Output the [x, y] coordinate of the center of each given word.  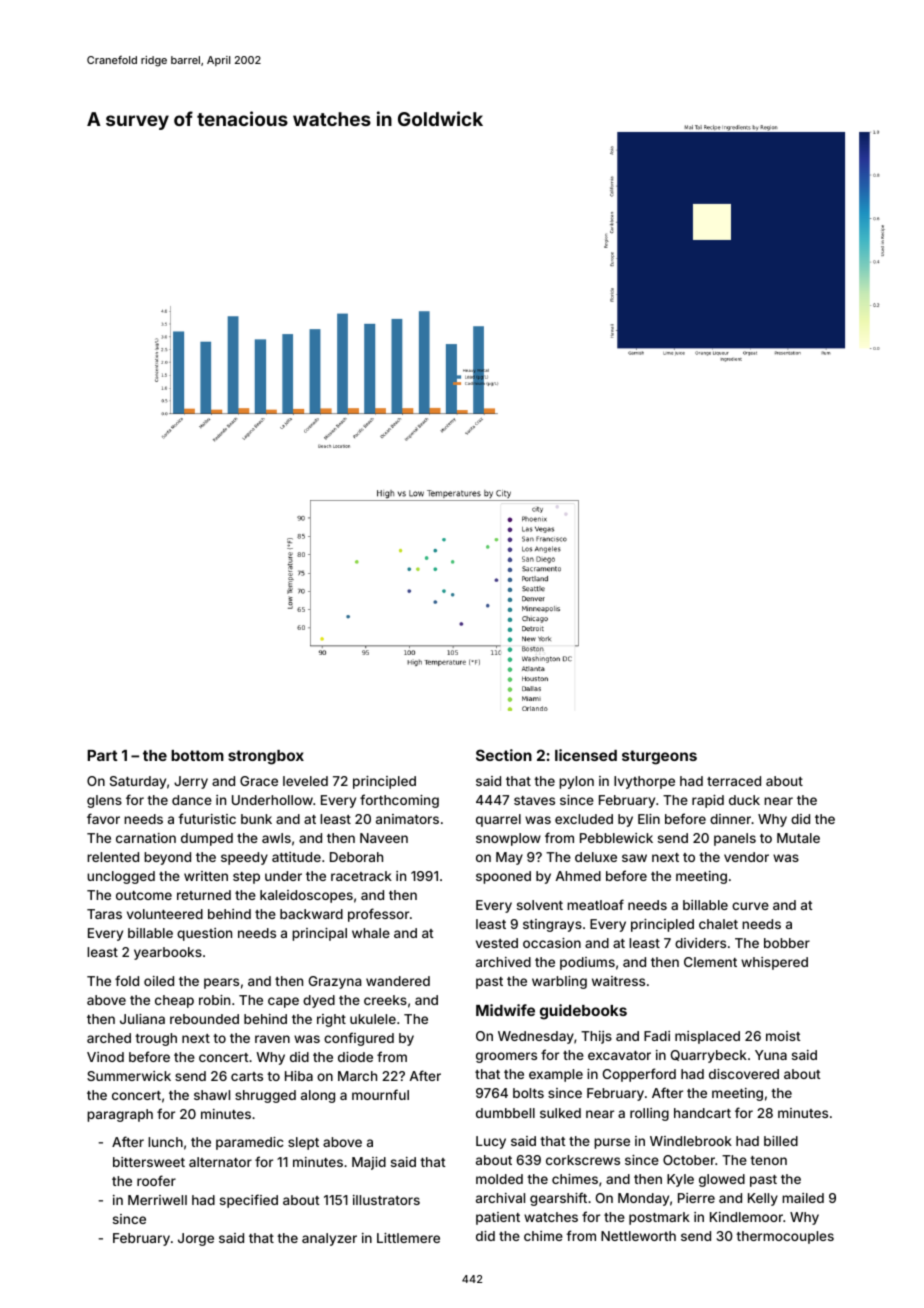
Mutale [798, 838]
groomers [506, 1057]
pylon [576, 782]
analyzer [329, 1239]
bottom [197, 755]
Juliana [142, 1019]
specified [249, 1201]
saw [634, 858]
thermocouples [785, 1237]
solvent [540, 905]
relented [113, 857]
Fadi [657, 1036]
